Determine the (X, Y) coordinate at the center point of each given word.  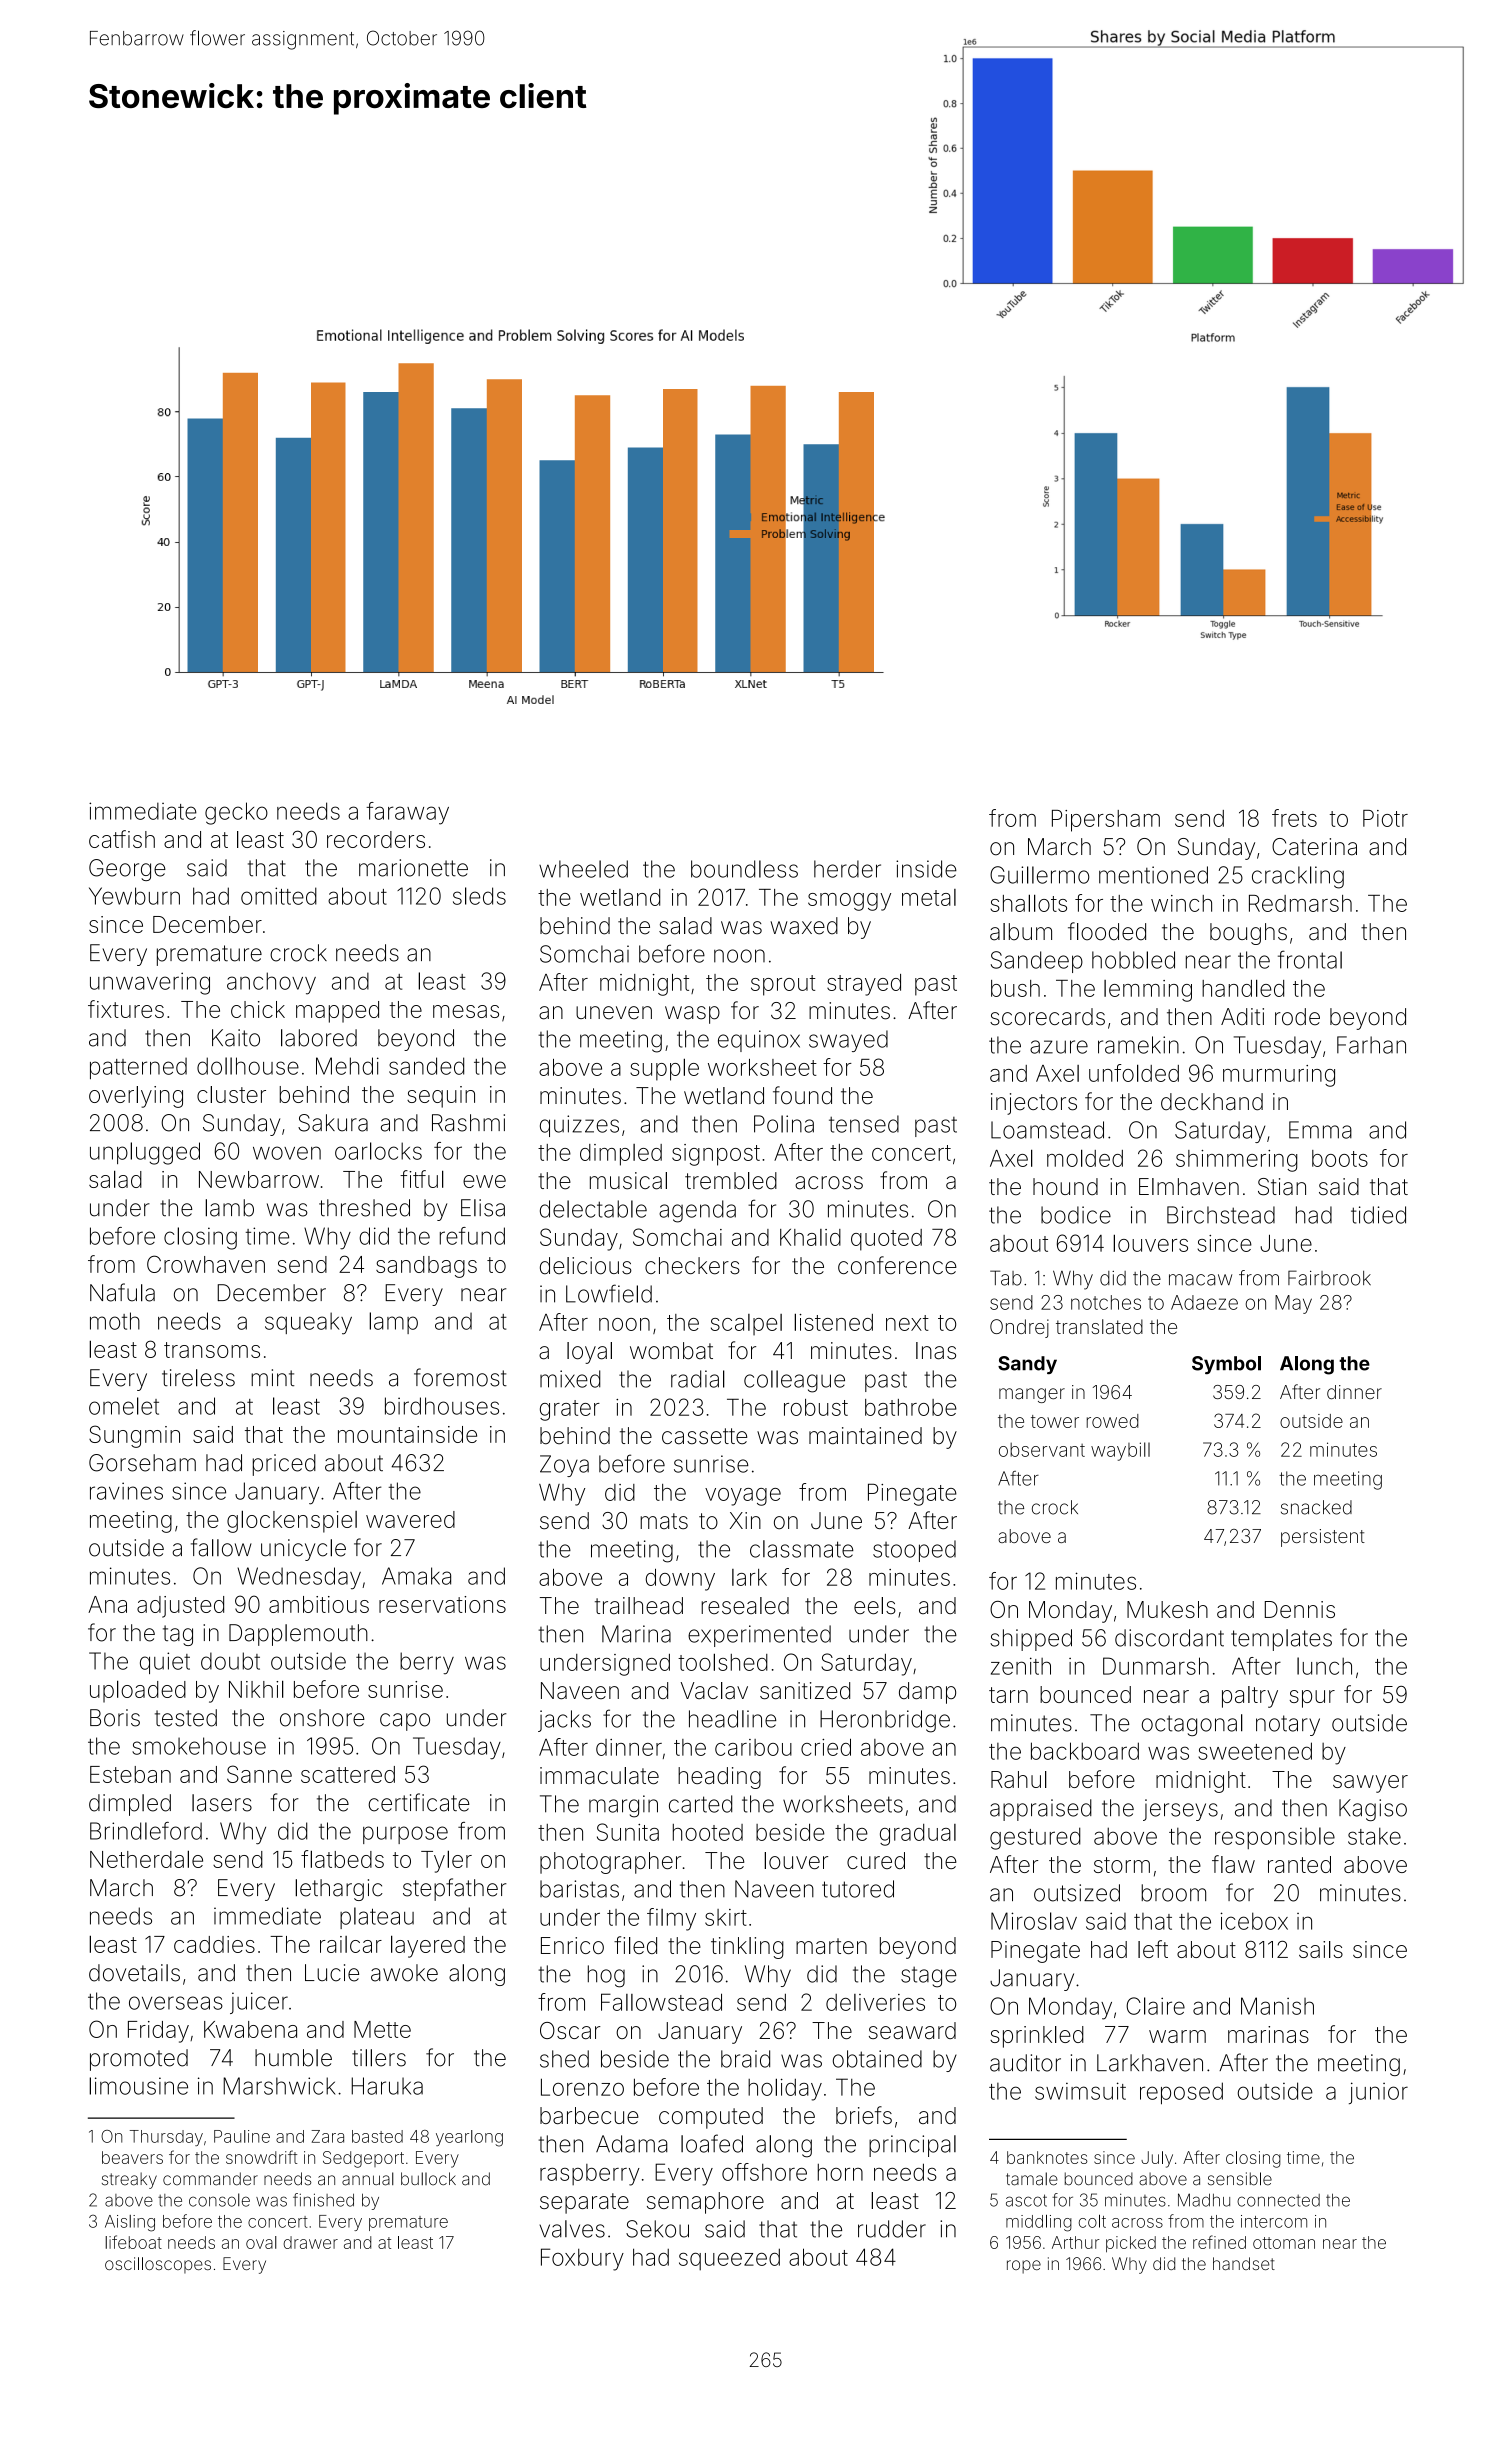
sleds (479, 896)
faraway (407, 813)
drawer (310, 2242)
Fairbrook (1329, 1278)
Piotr (1385, 818)
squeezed (729, 2259)
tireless (198, 1378)
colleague (794, 1381)
